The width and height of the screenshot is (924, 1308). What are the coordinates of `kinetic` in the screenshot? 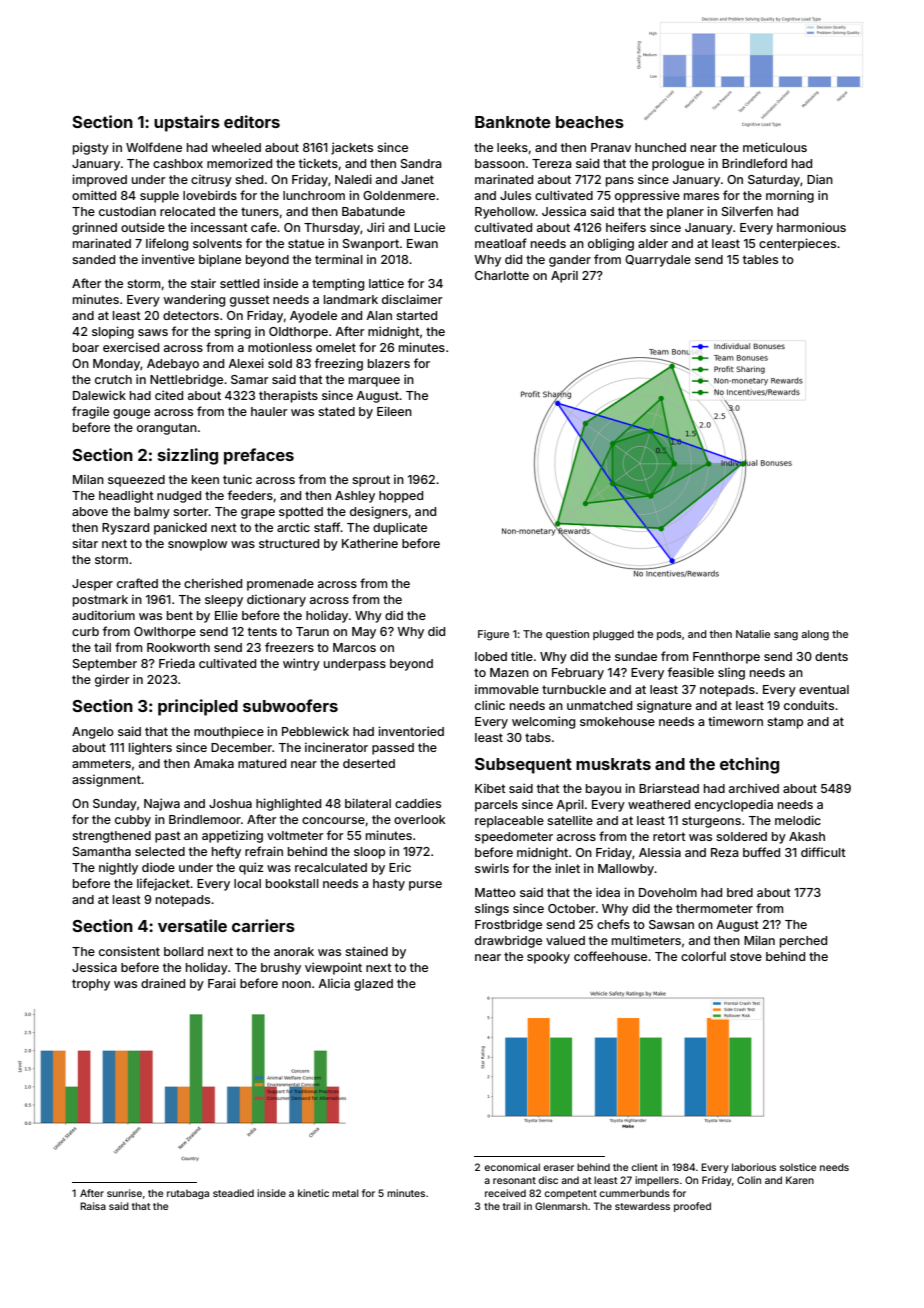 It's located at (313, 1193).
